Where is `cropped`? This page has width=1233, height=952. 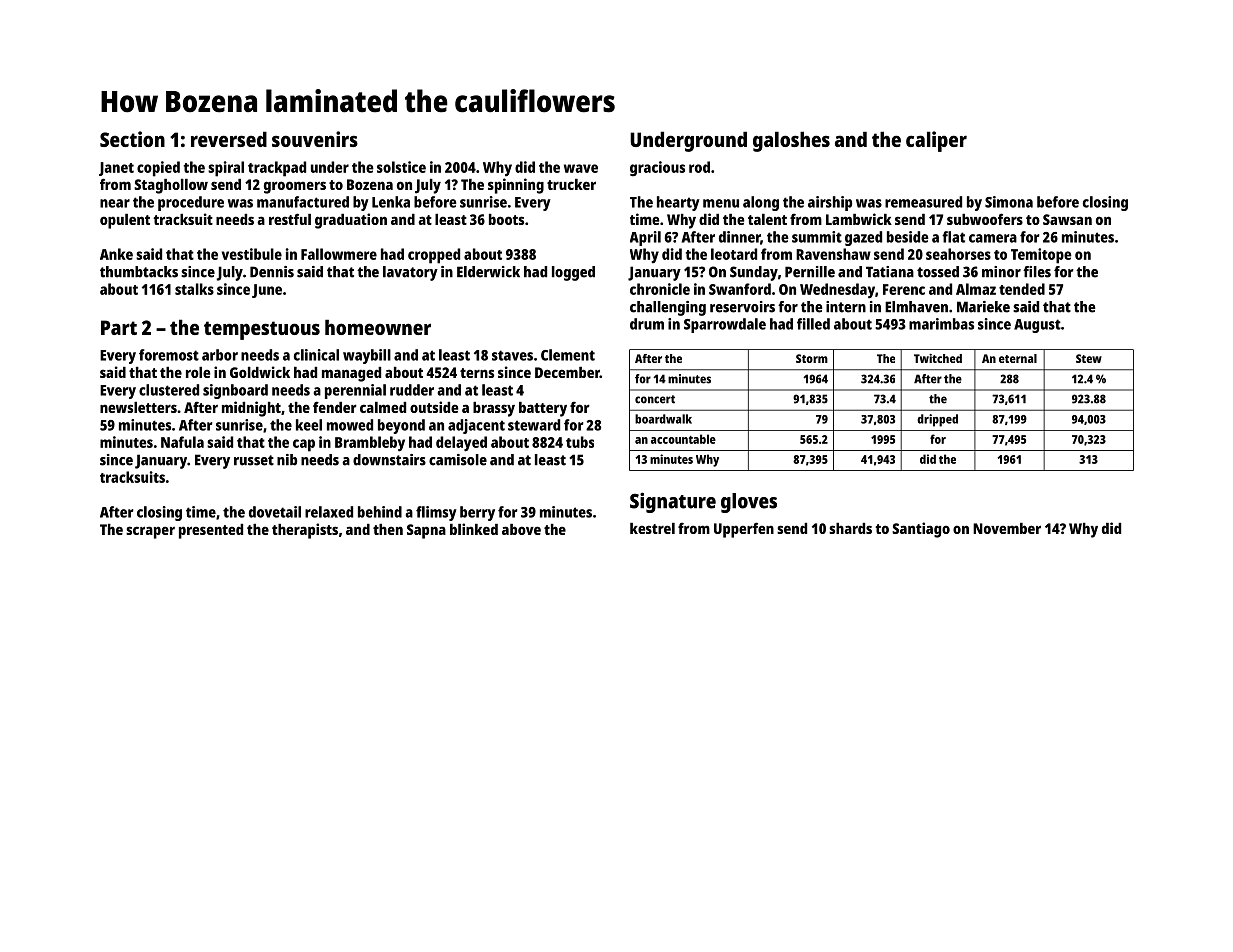 cropped is located at coordinates (434, 256).
